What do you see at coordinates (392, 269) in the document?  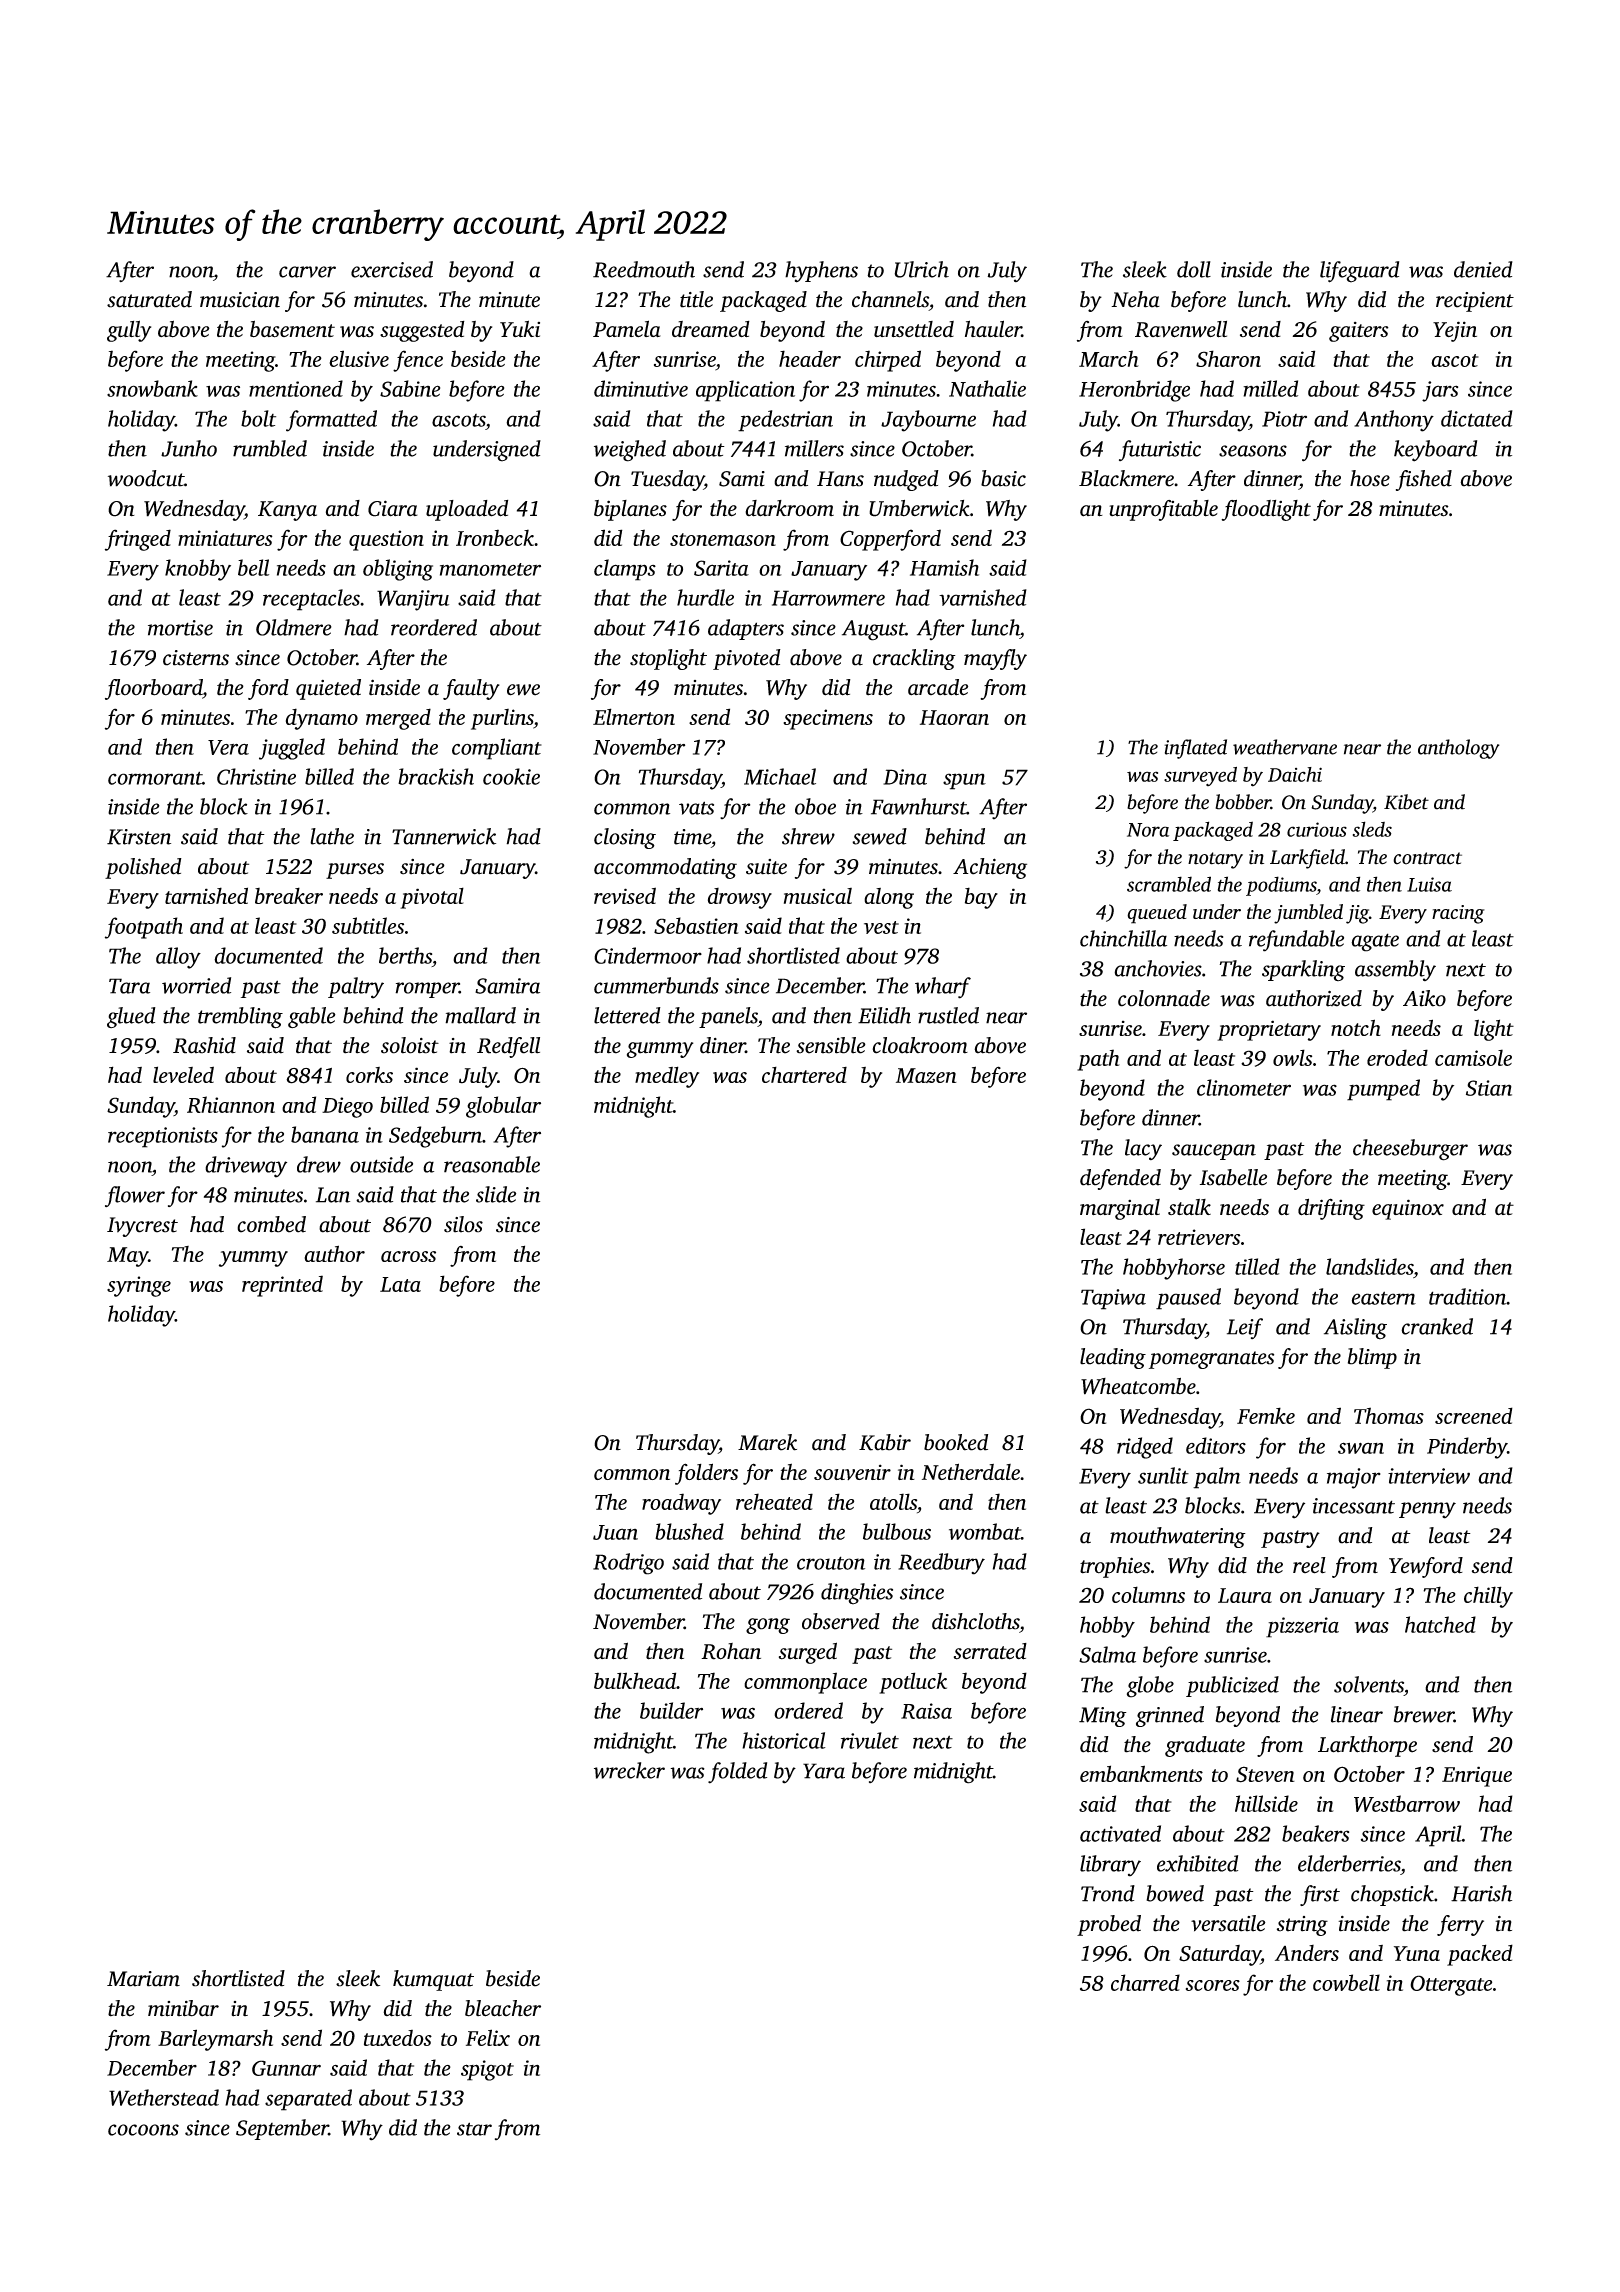 I see `exercised` at bounding box center [392, 269].
